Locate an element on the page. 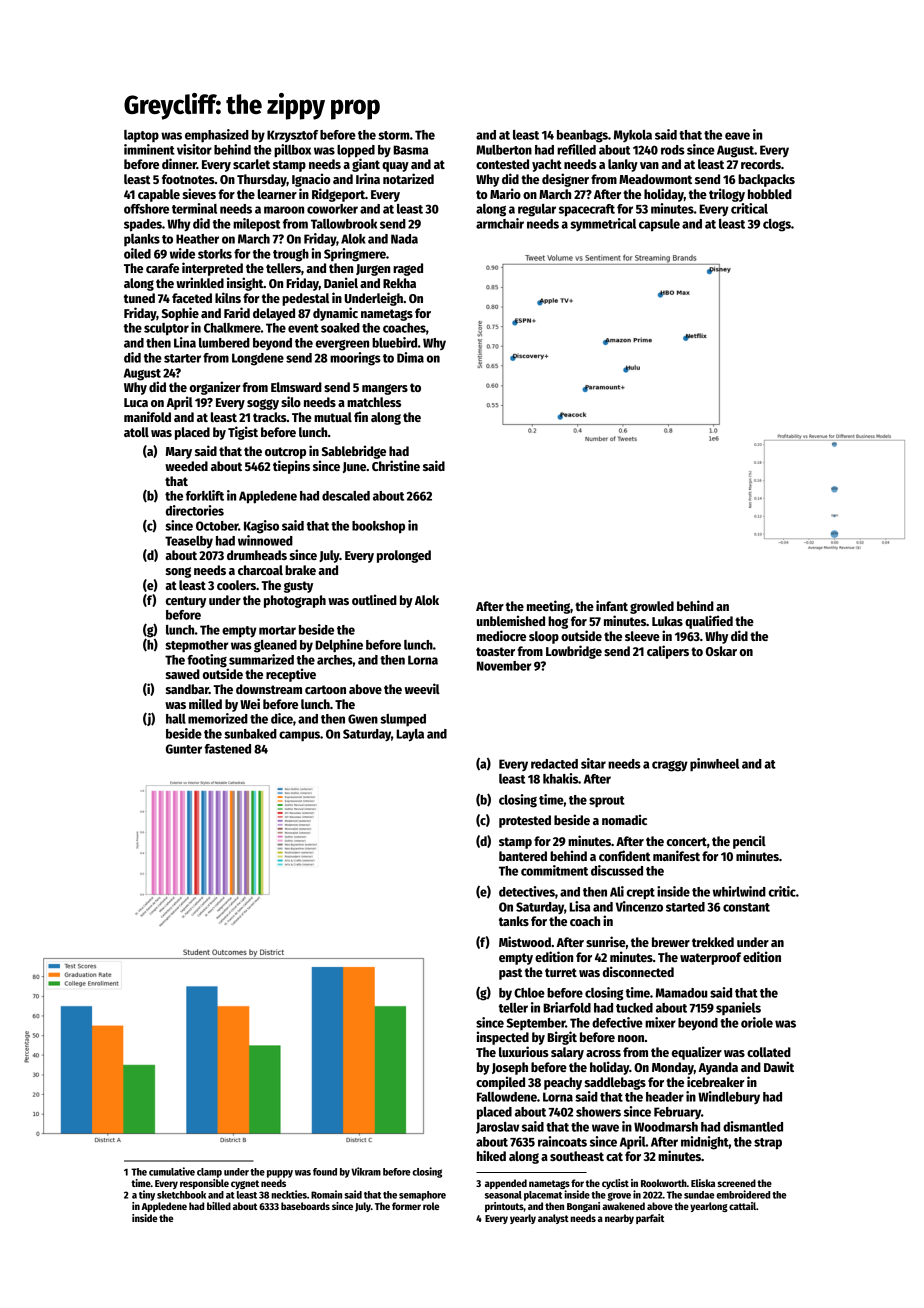 The width and height of the document is (924, 1308). semaphore is located at coordinates (422, 1196).
